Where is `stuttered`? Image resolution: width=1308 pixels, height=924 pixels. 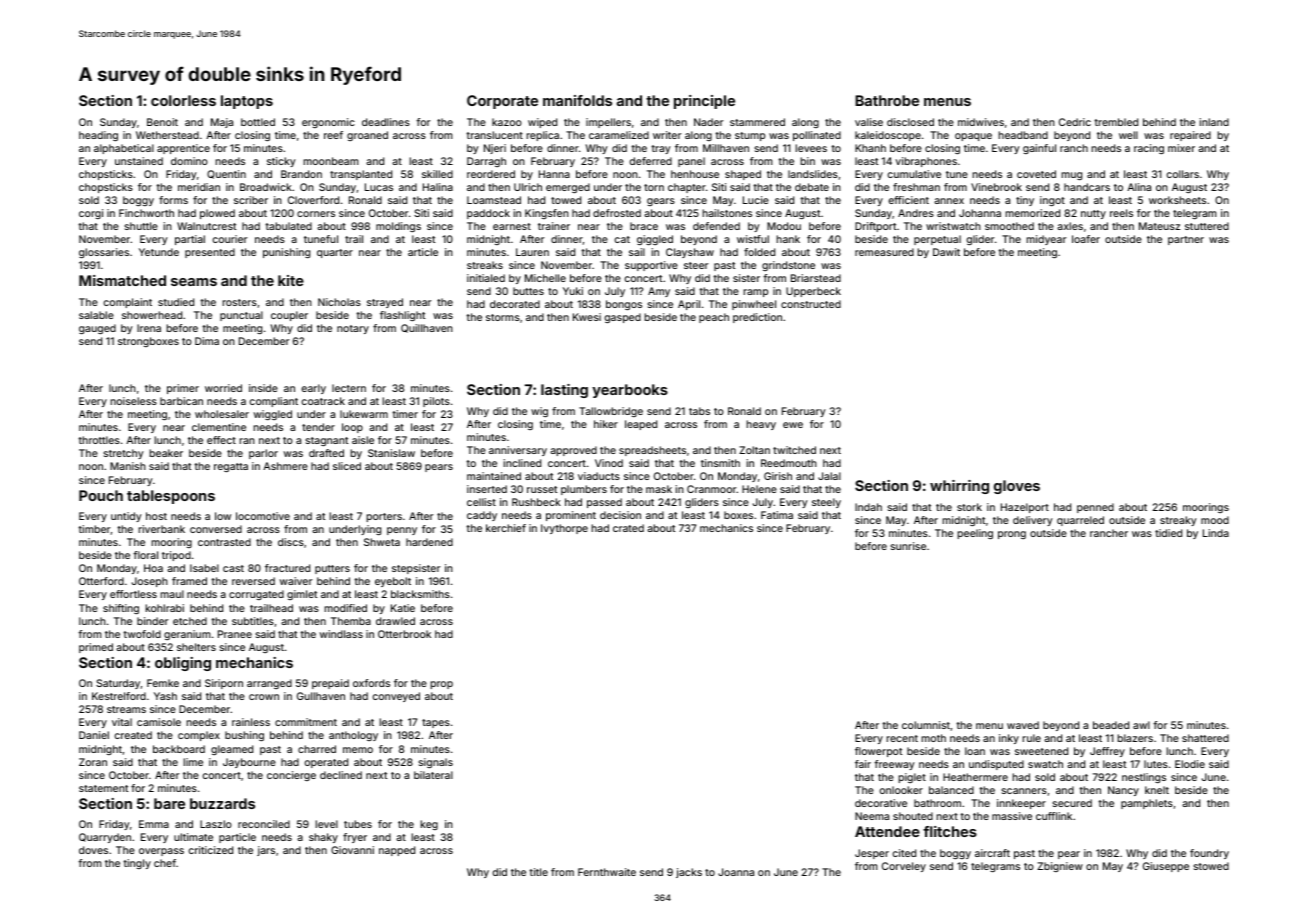
stuttered is located at coordinates (1207, 226).
